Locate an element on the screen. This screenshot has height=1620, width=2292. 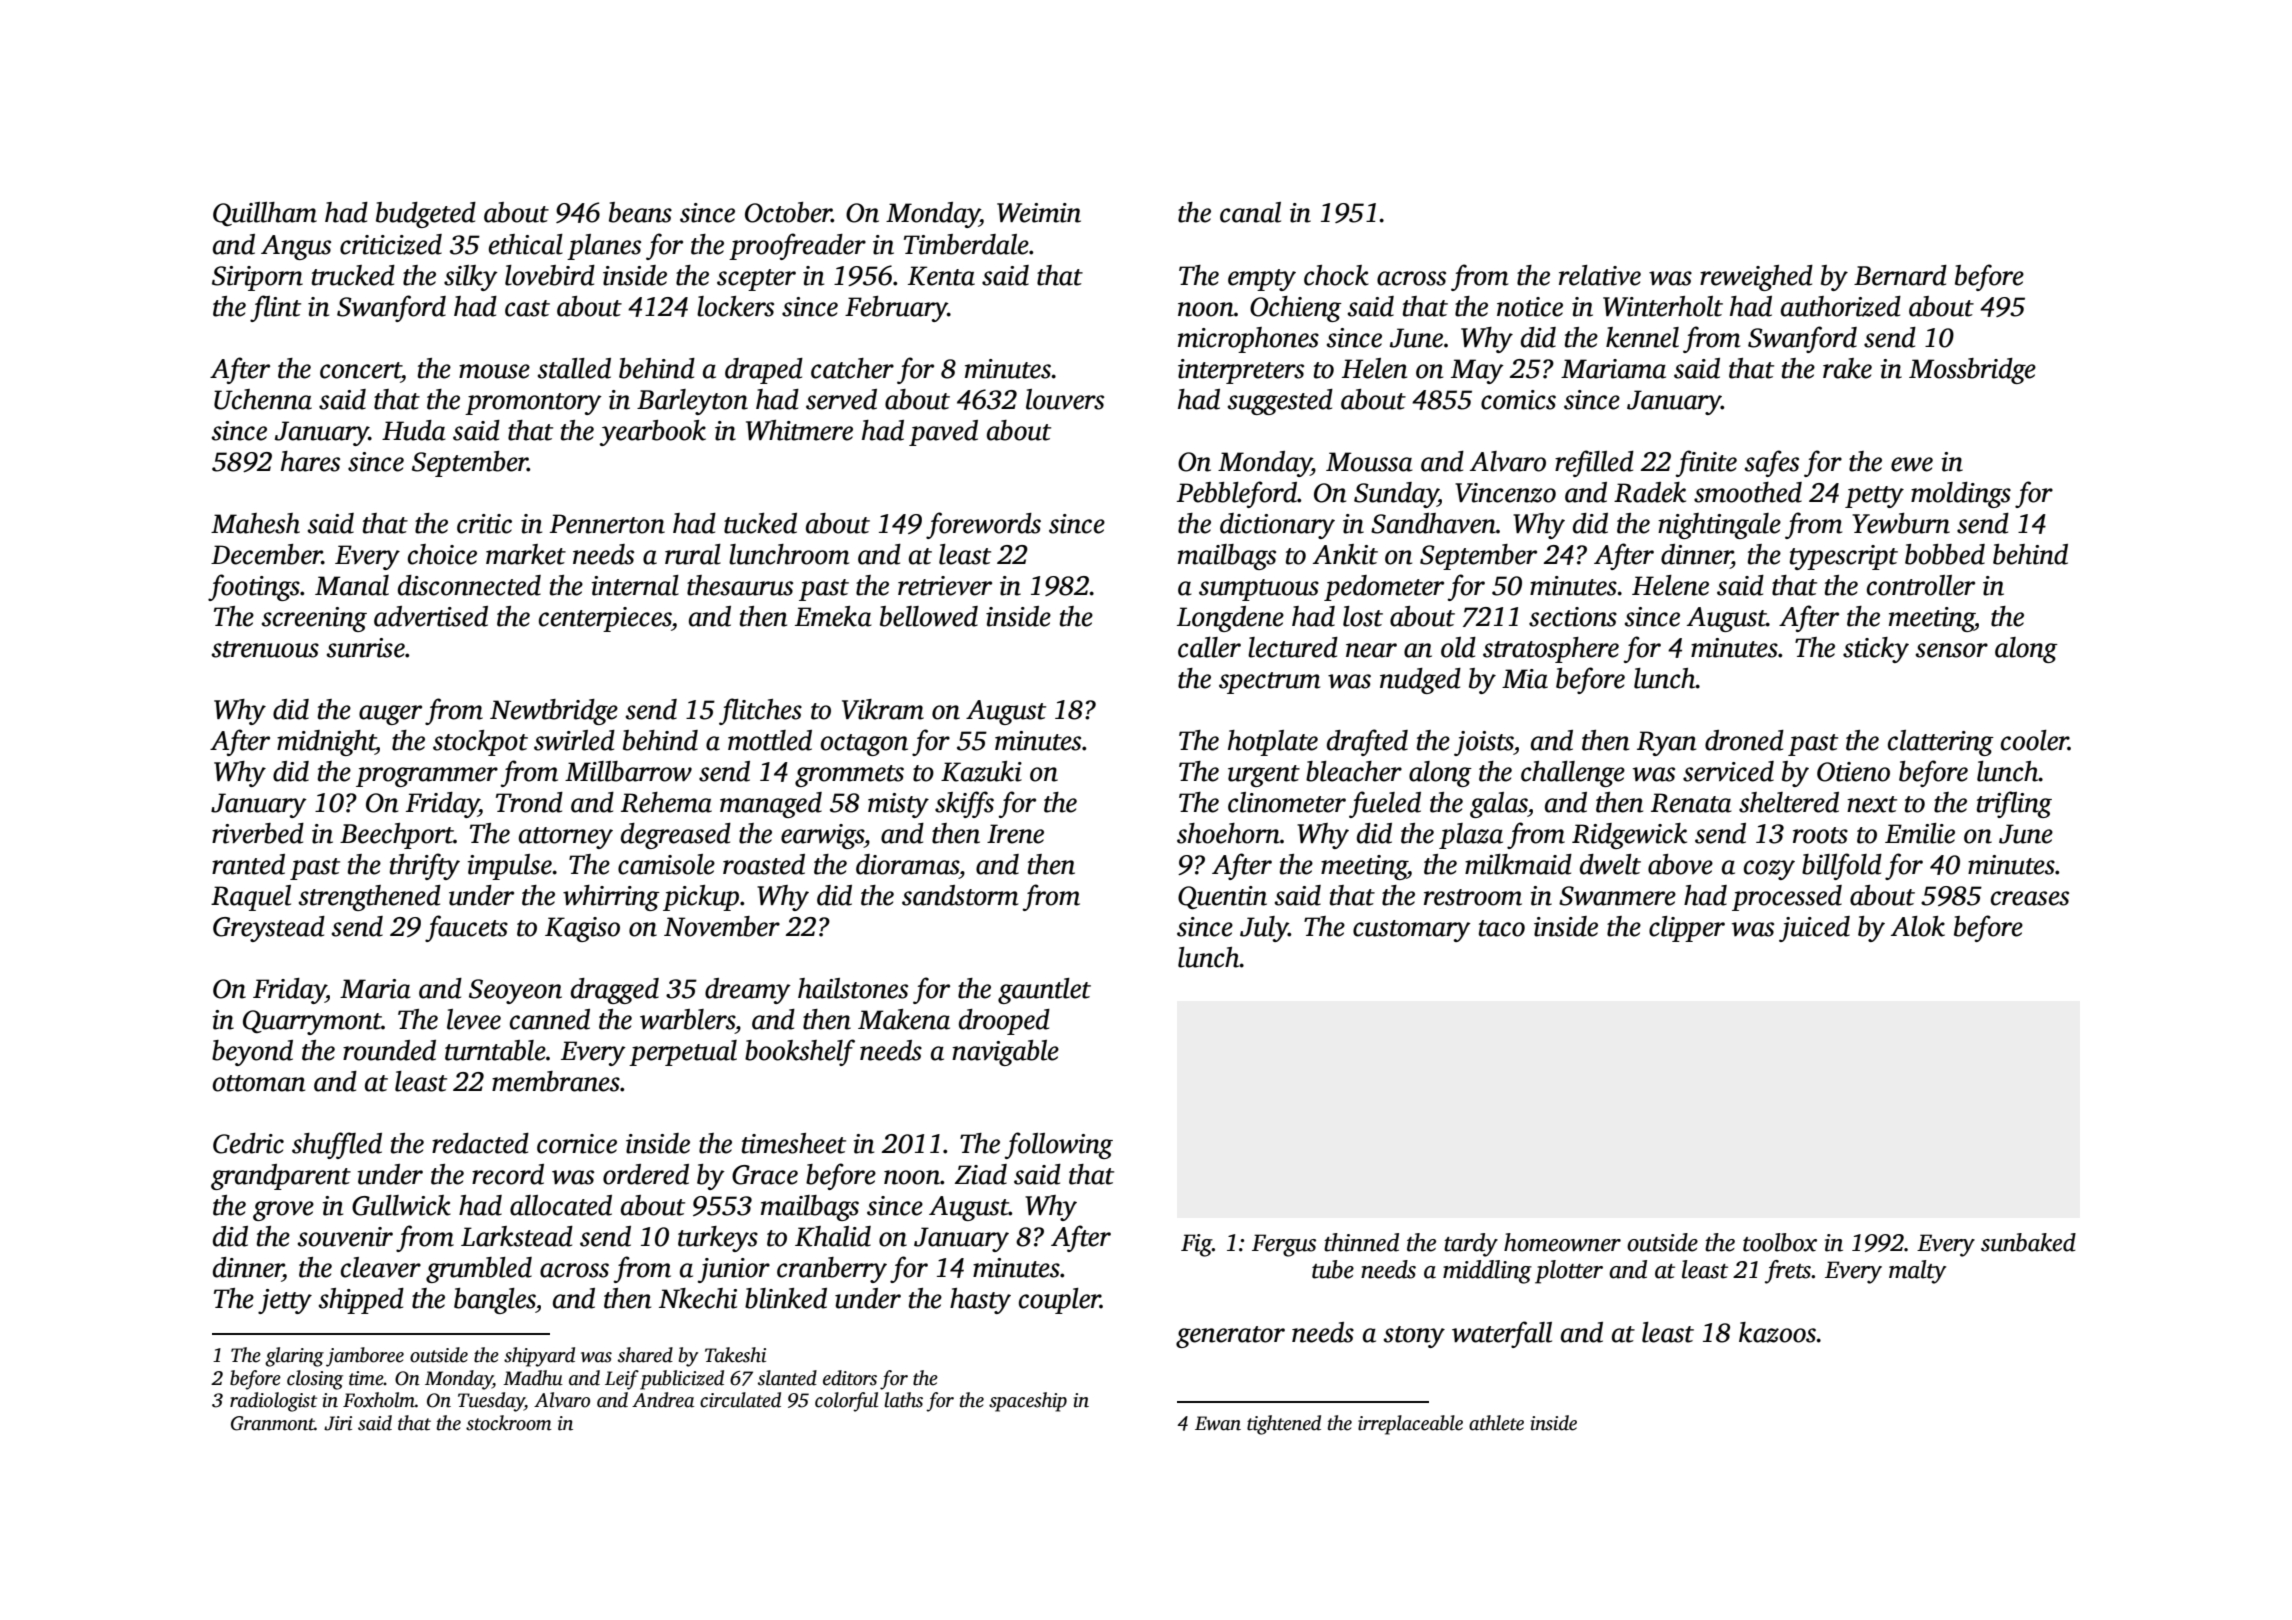
caller is located at coordinates (1209, 647).
